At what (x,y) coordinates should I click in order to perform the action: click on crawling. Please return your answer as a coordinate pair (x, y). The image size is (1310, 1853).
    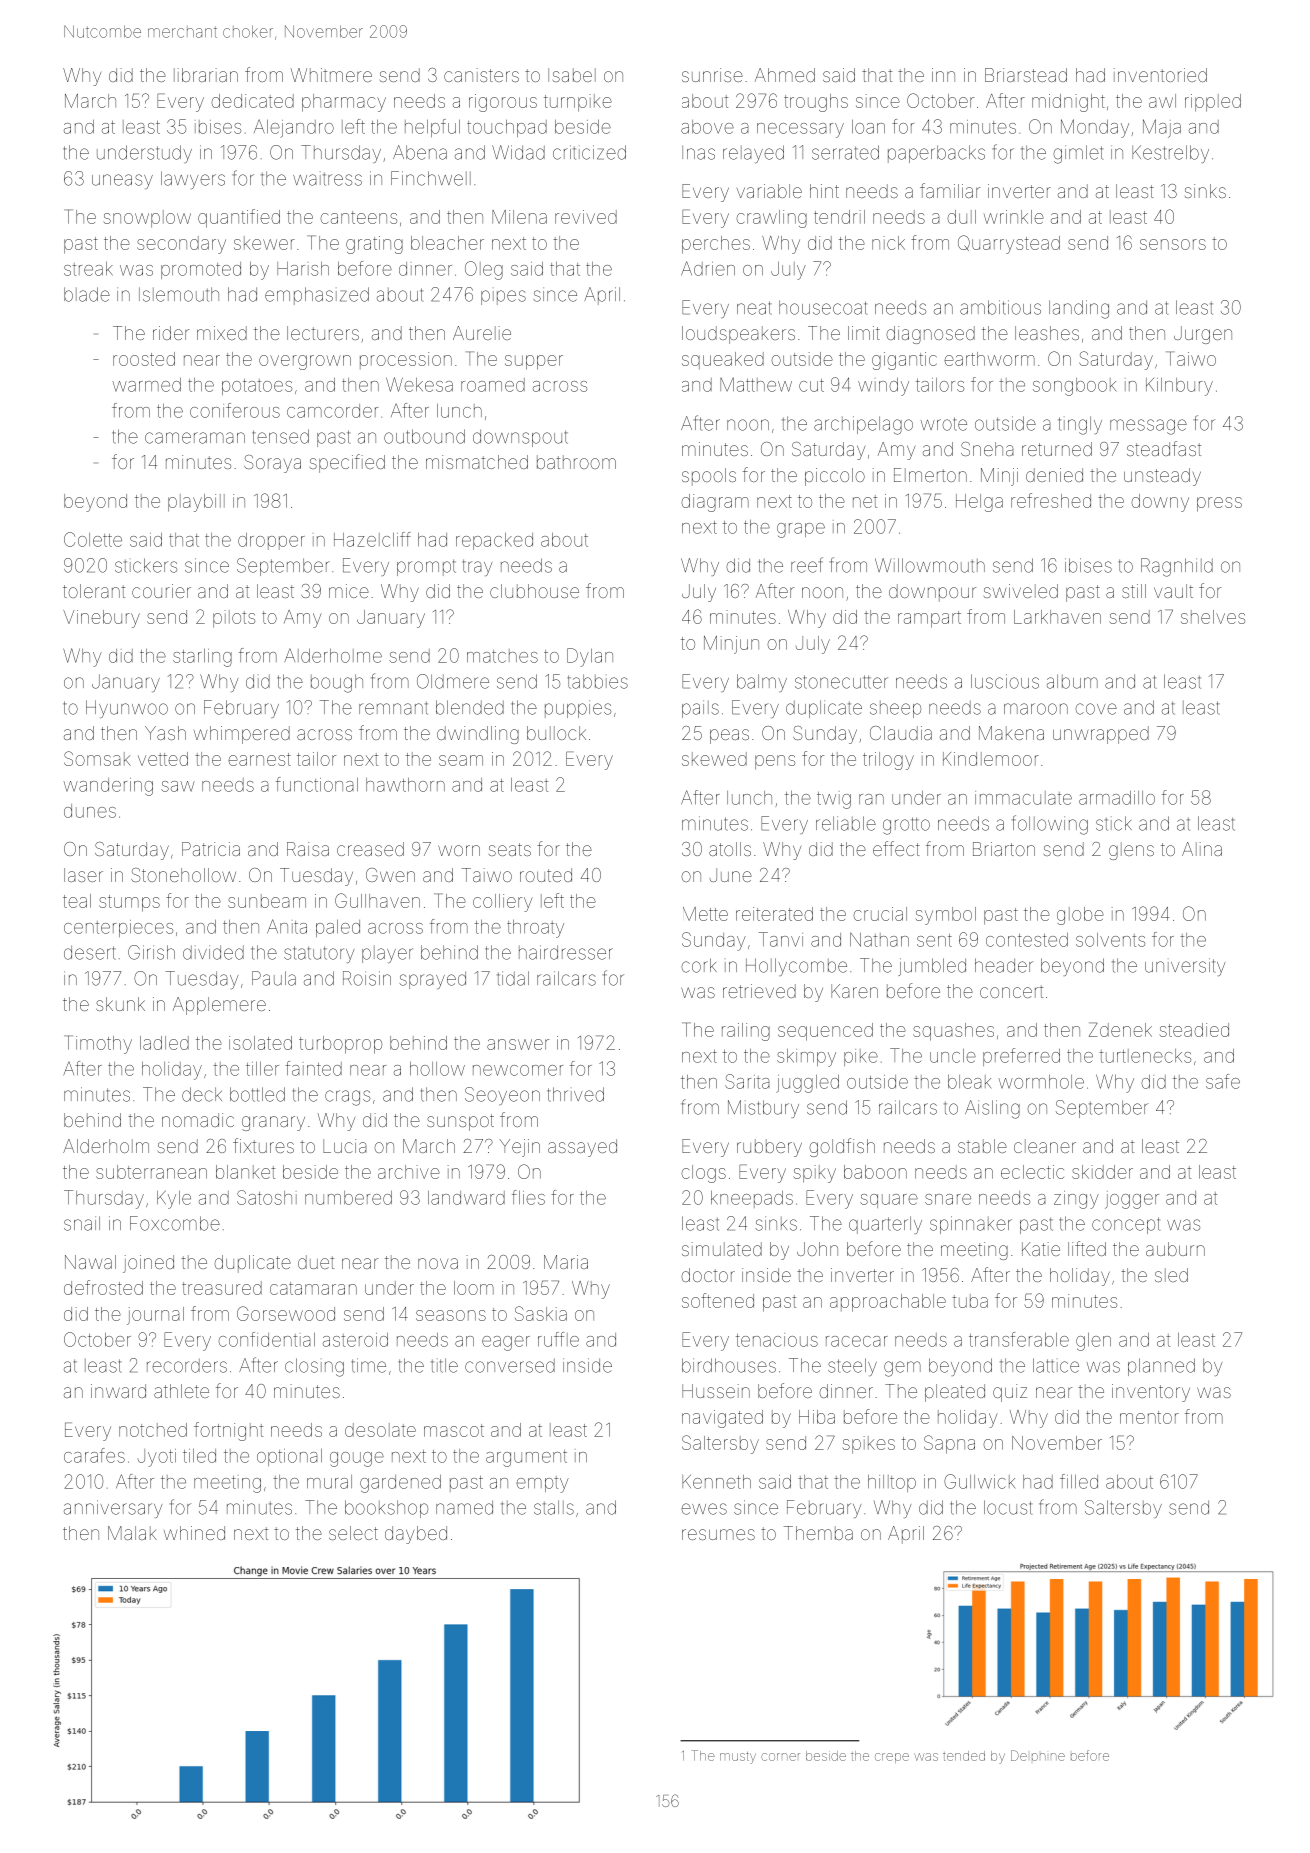
    Looking at the image, I should click on (771, 219).
